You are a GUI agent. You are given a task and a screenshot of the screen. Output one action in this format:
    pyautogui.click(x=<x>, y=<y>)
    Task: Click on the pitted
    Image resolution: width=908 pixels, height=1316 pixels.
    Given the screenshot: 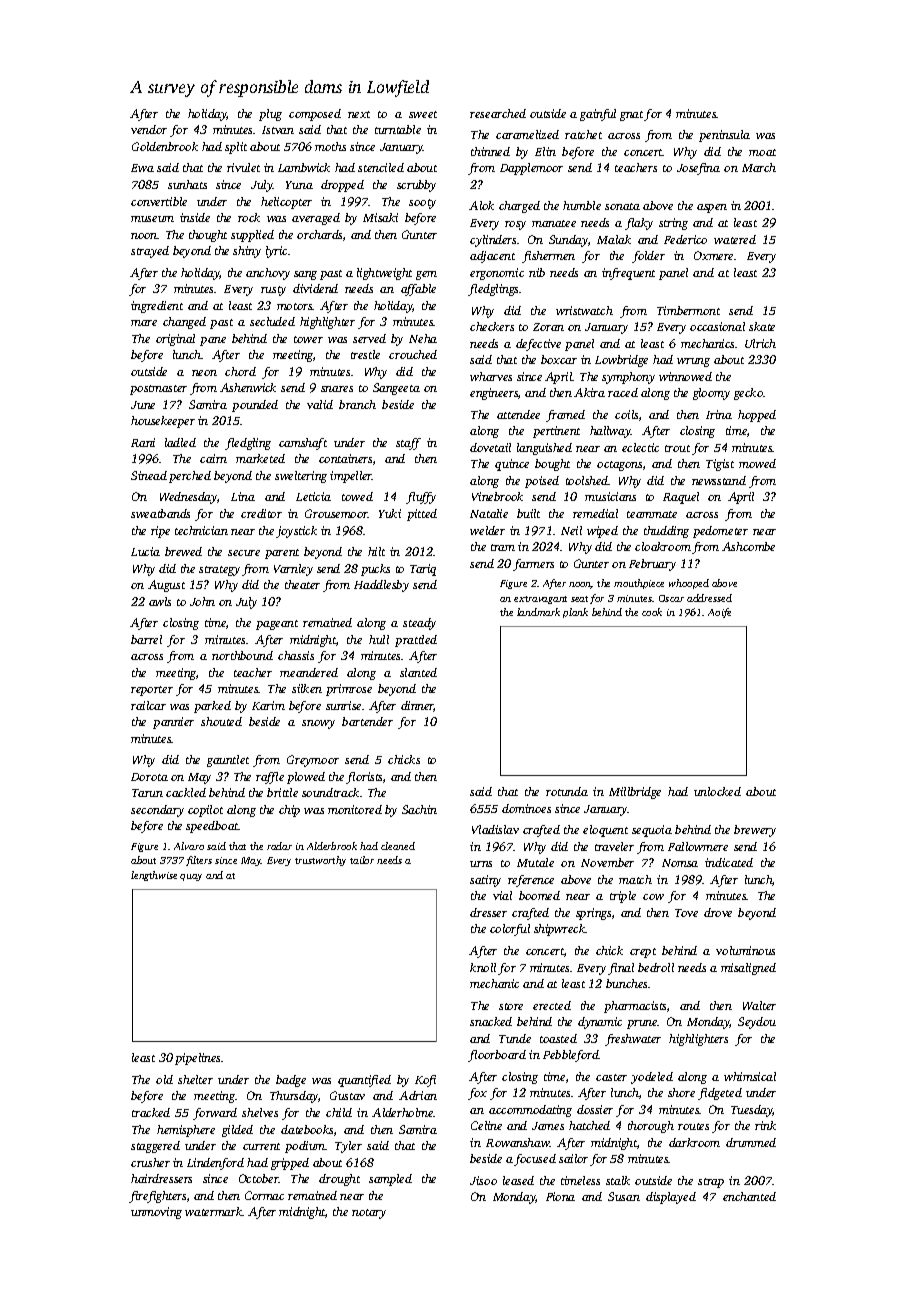 What is the action you would take?
    pyautogui.click(x=422, y=515)
